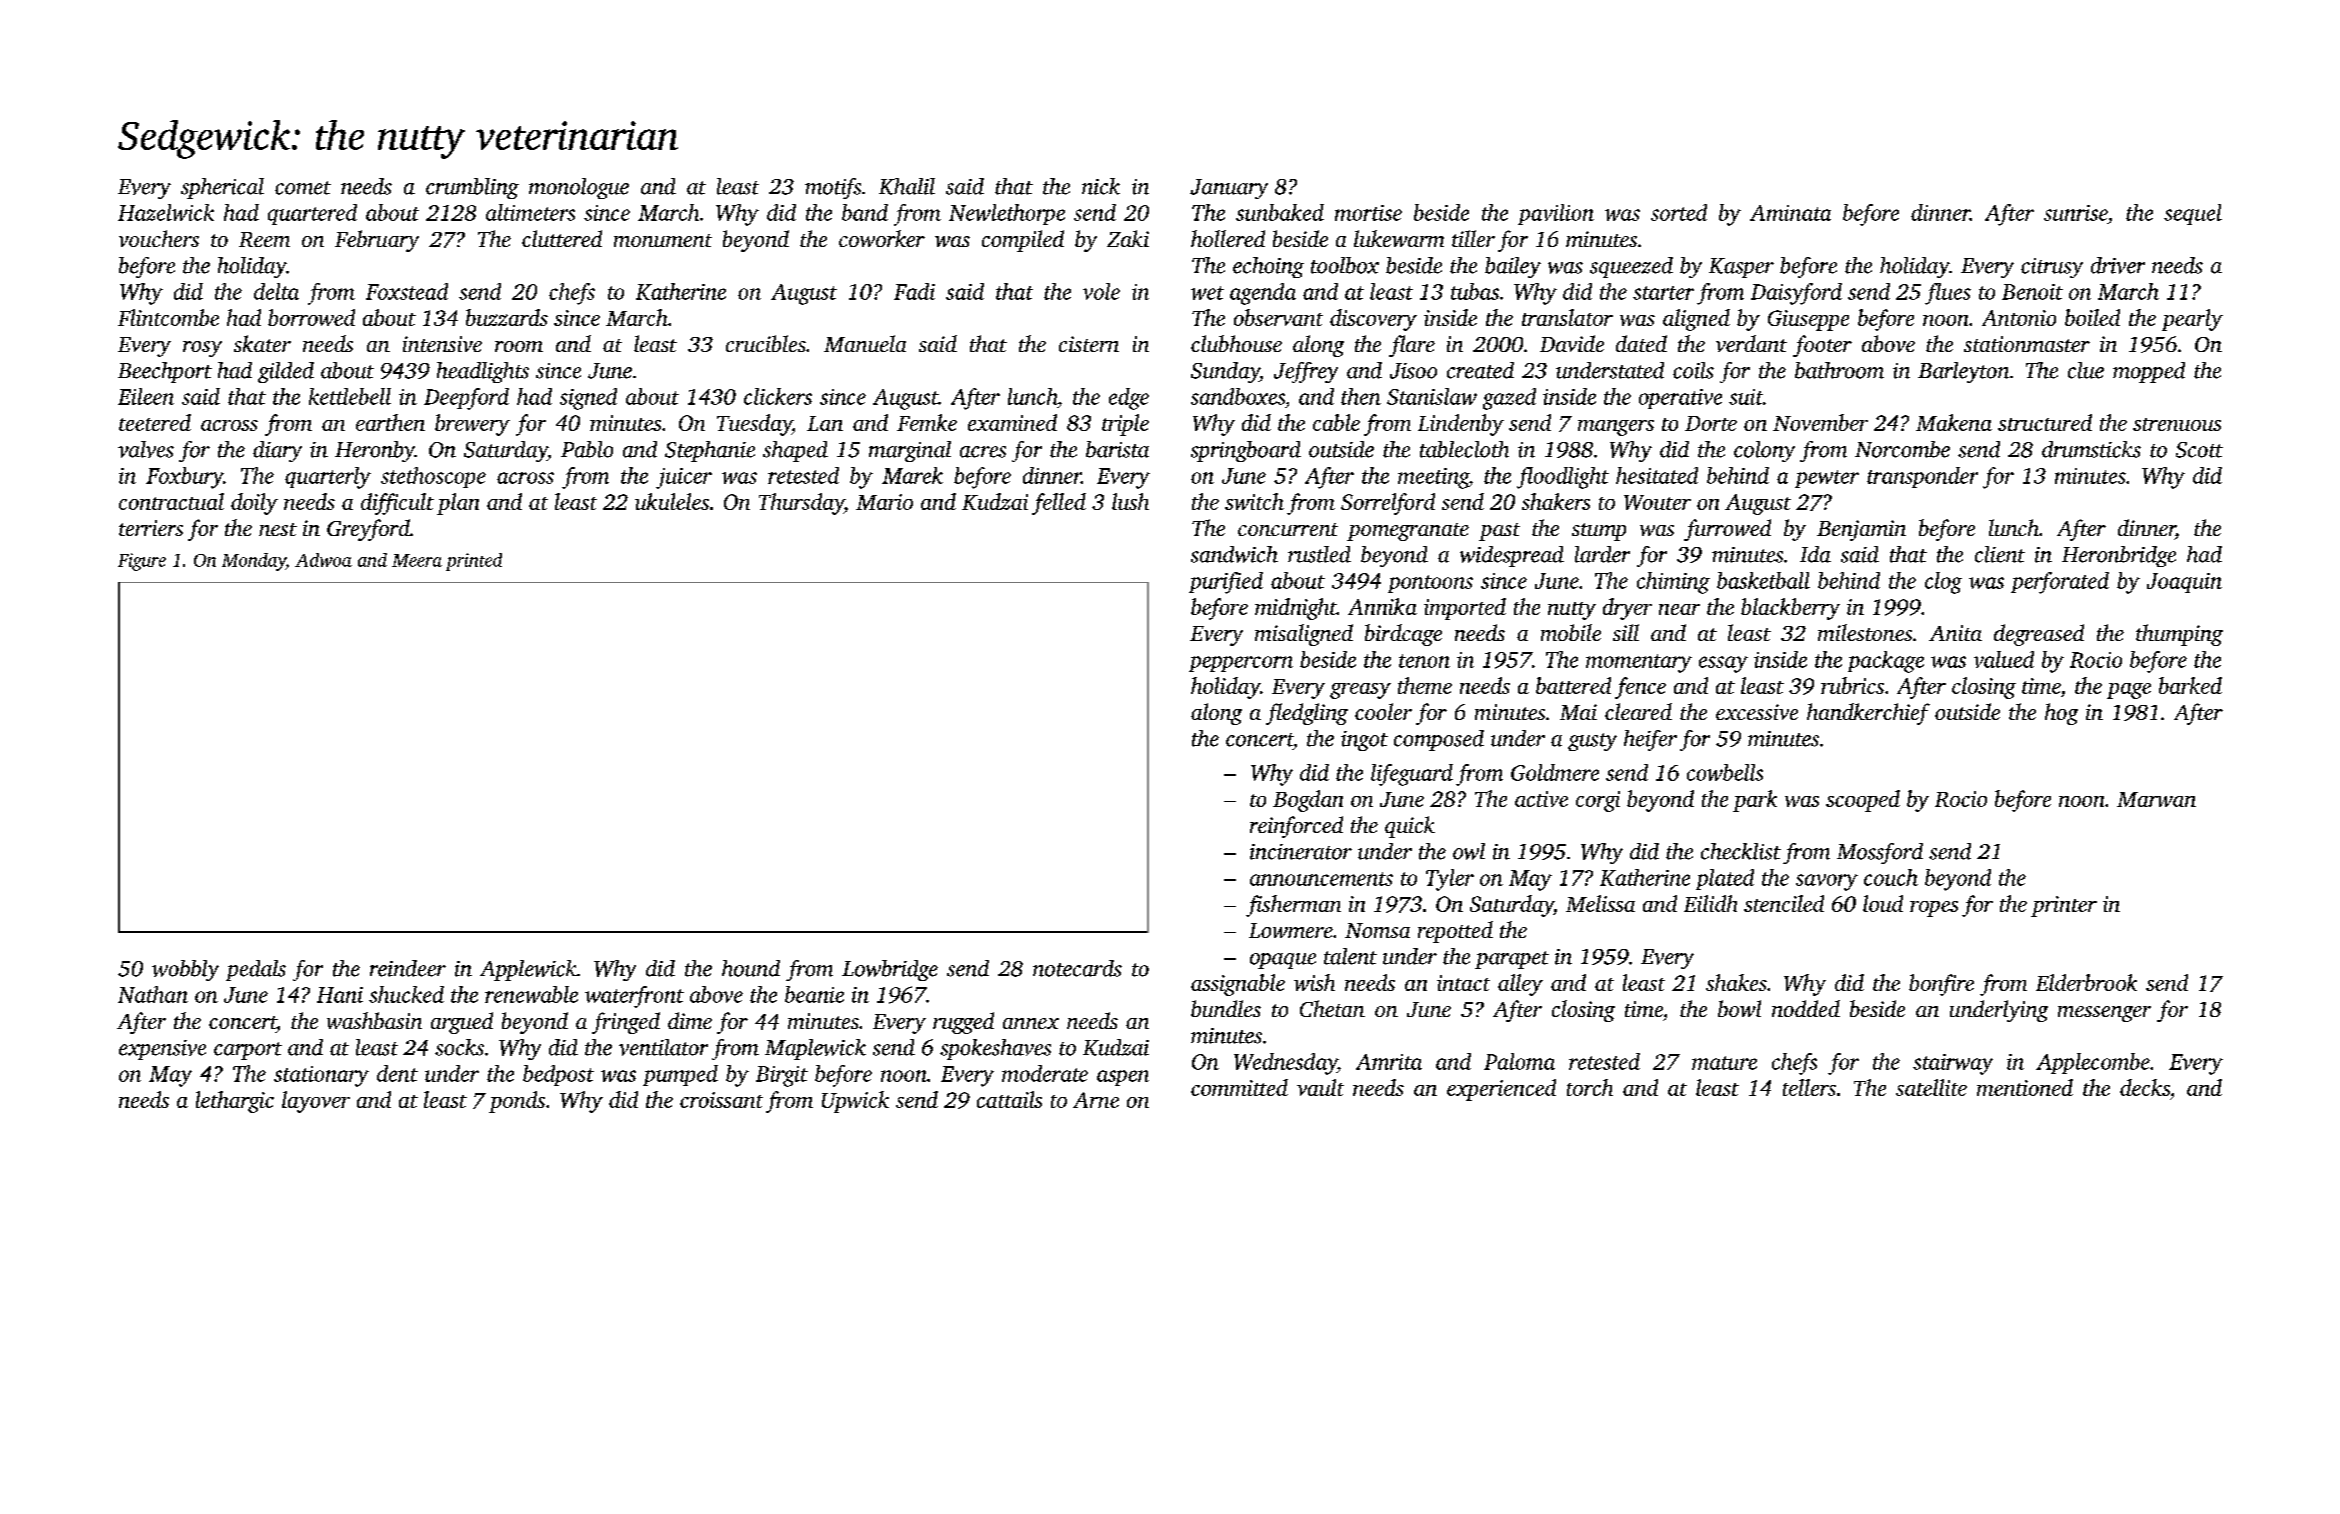 The height and width of the screenshot is (1514, 2340). What do you see at coordinates (517, 1102) in the screenshot?
I see `ponds` at bounding box center [517, 1102].
